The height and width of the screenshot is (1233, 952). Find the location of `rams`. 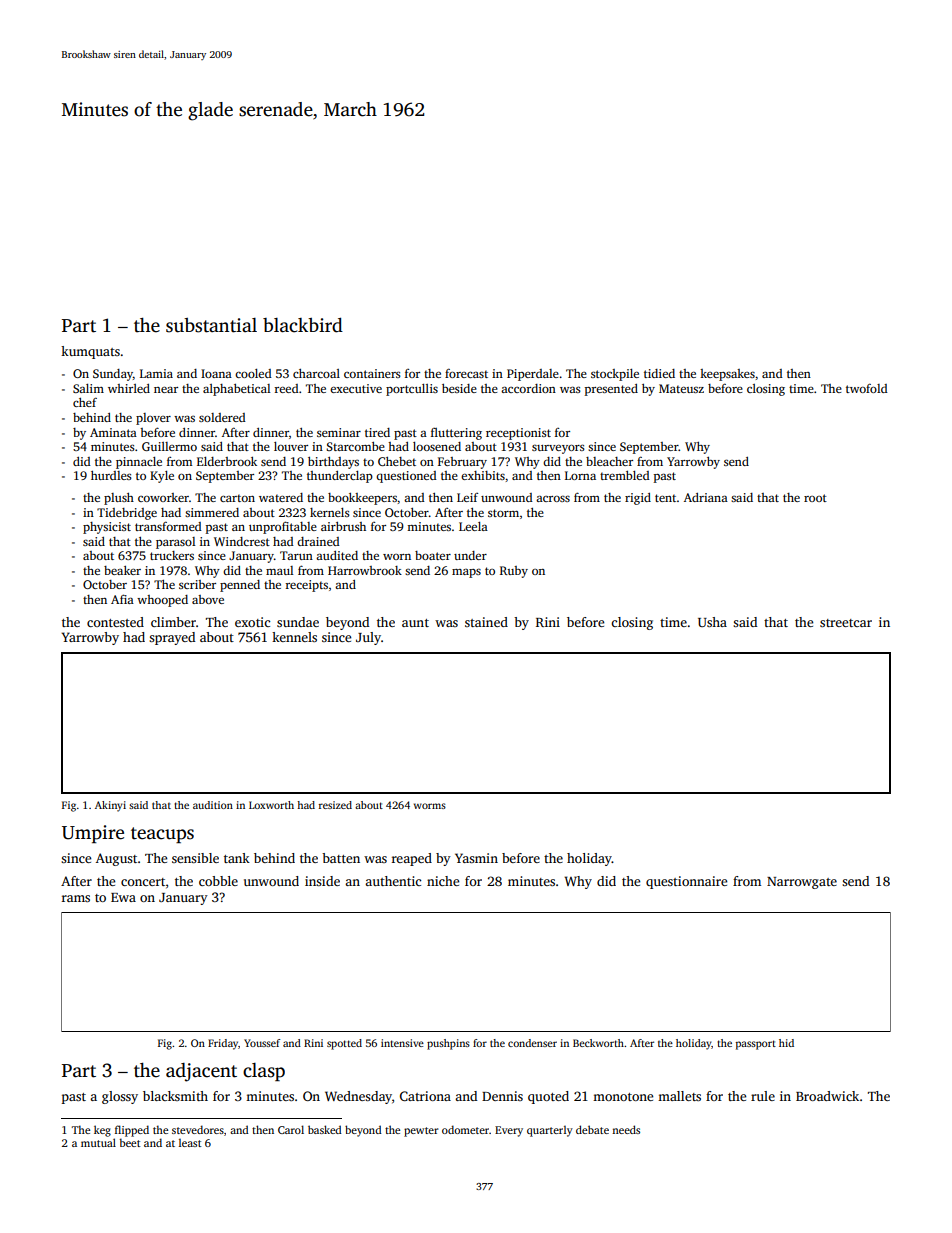

rams is located at coordinates (76, 898).
